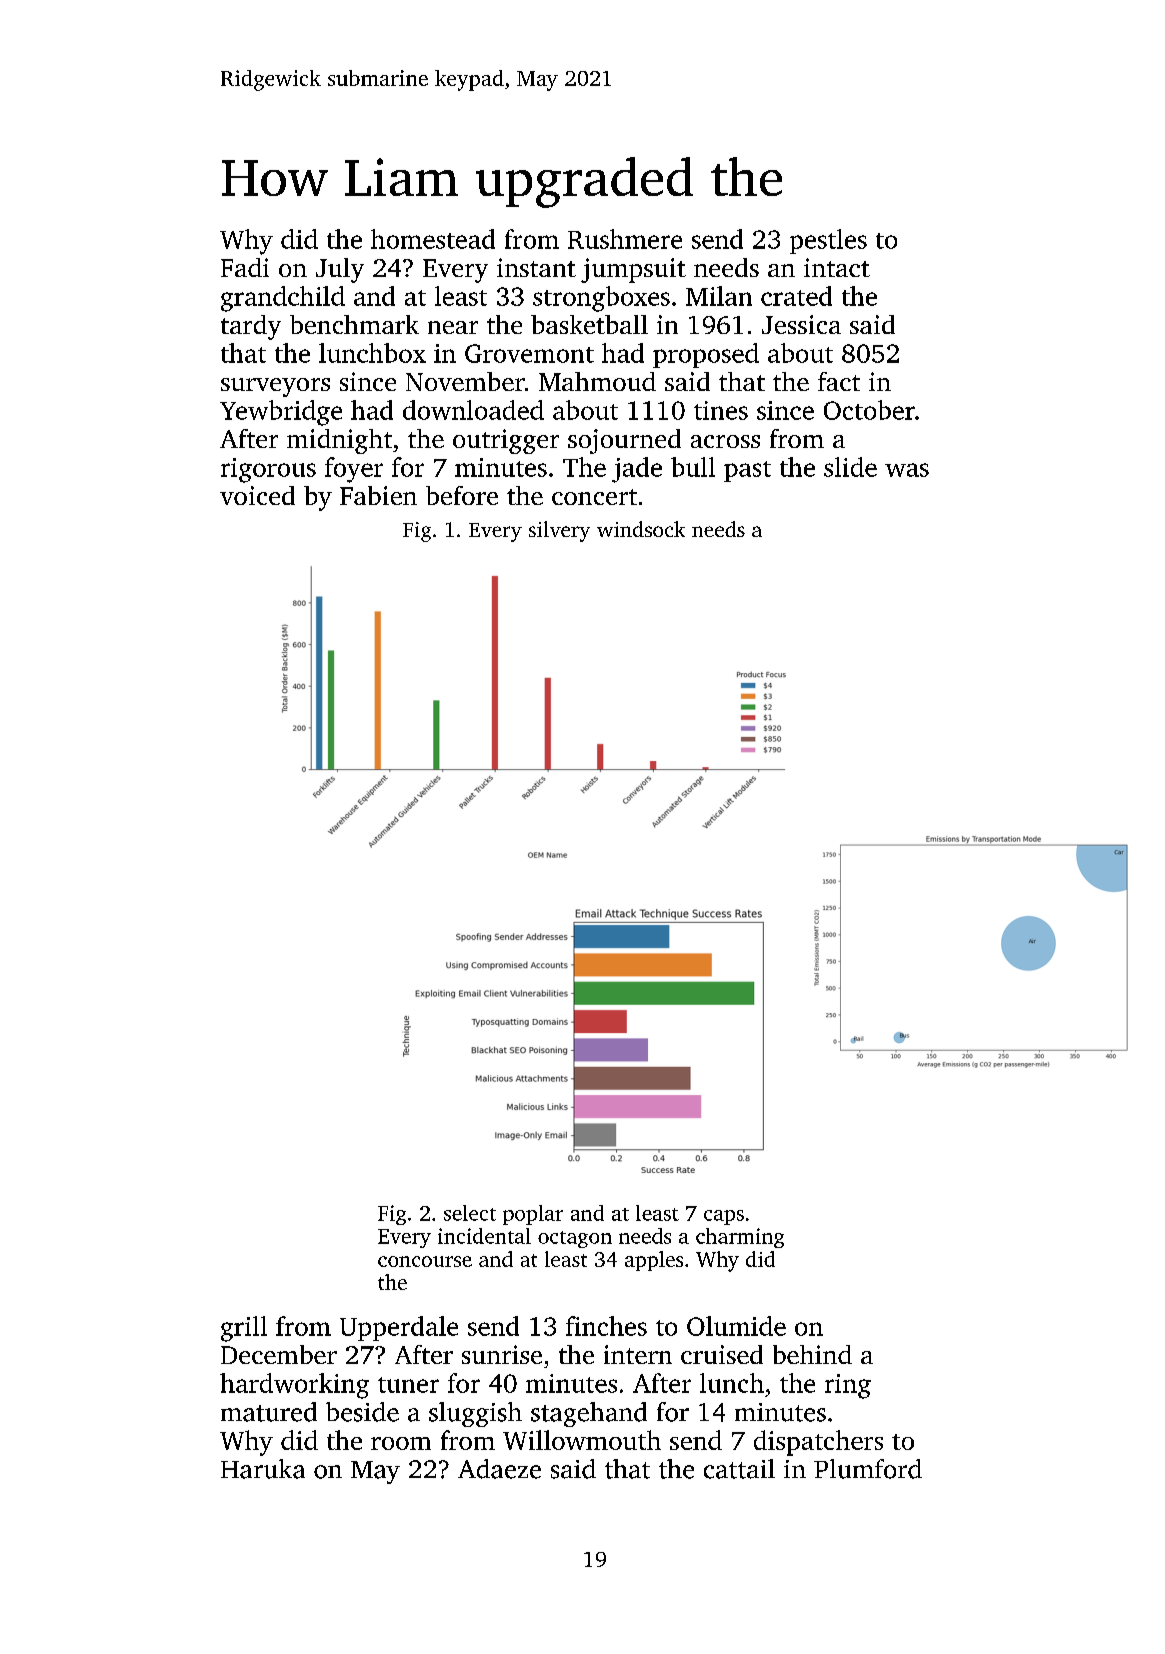 This screenshot has width=1165, height=1654. Describe the element at coordinates (839, 381) in the screenshot. I see `fact` at that location.
